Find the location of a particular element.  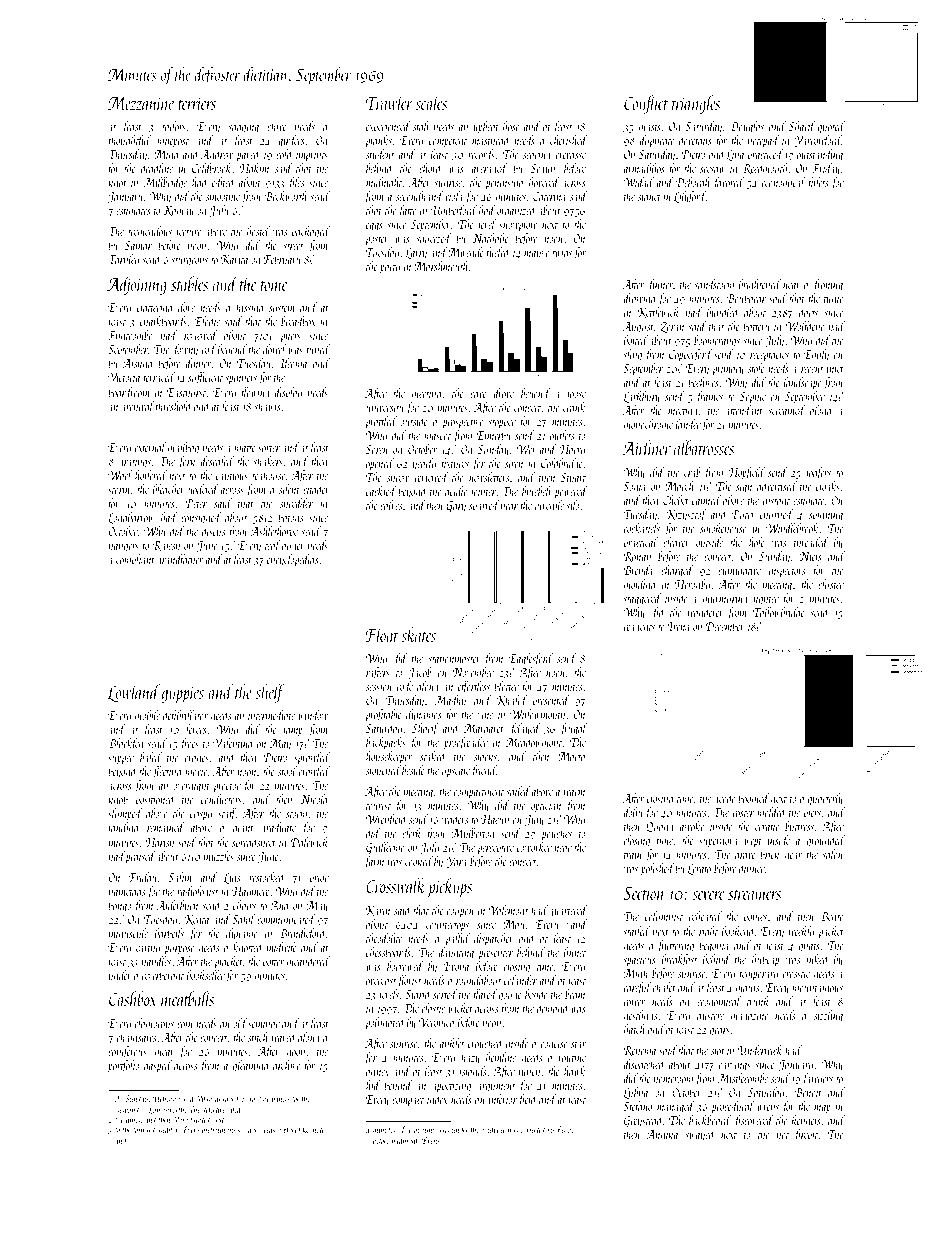

Eaglesford is located at coordinates (531, 659).
